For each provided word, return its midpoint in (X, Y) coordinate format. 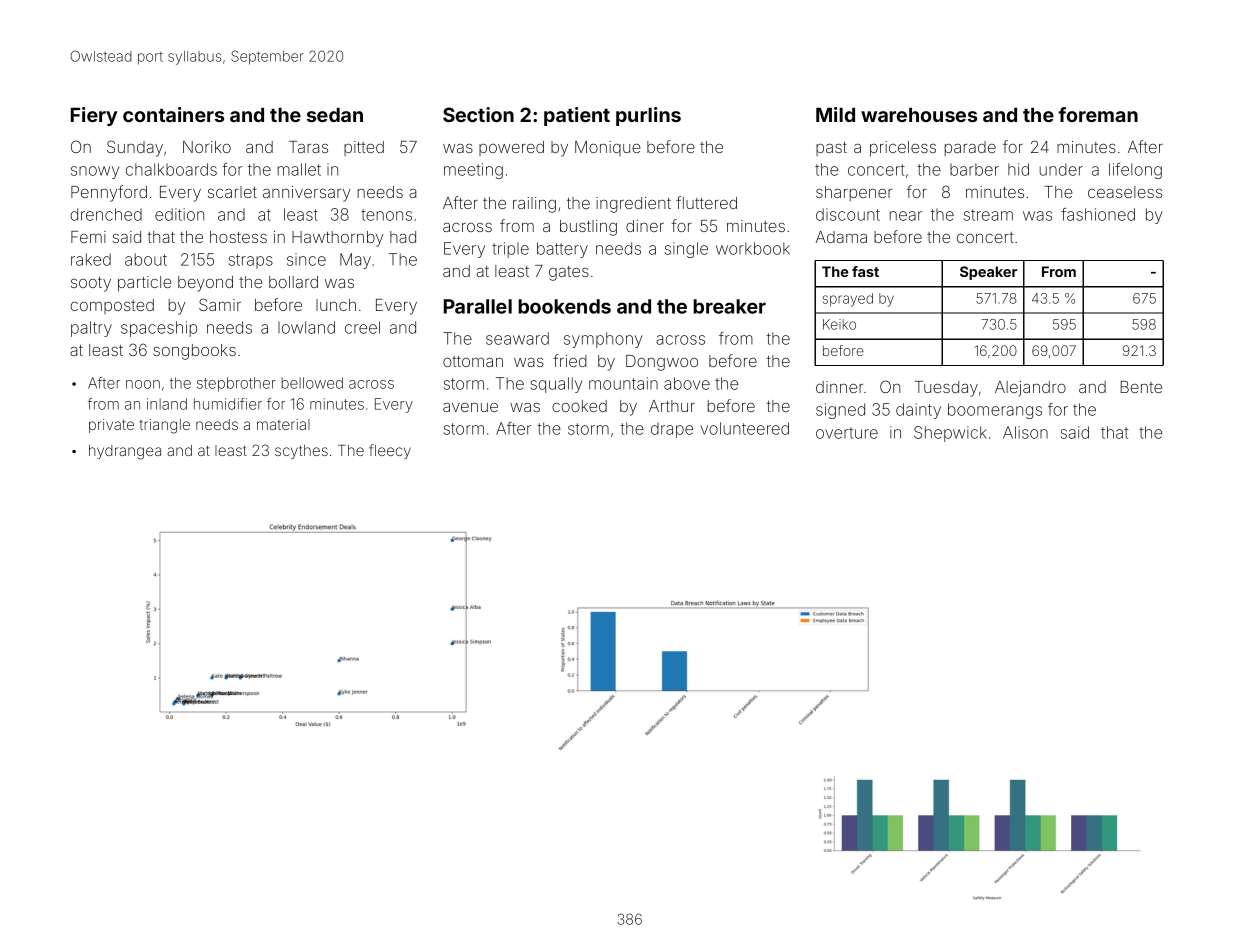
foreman (1098, 114)
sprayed (848, 300)
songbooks (194, 352)
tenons (386, 215)
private (111, 426)
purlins (648, 116)
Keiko (839, 324)
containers (173, 114)
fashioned (1098, 214)
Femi (88, 237)
